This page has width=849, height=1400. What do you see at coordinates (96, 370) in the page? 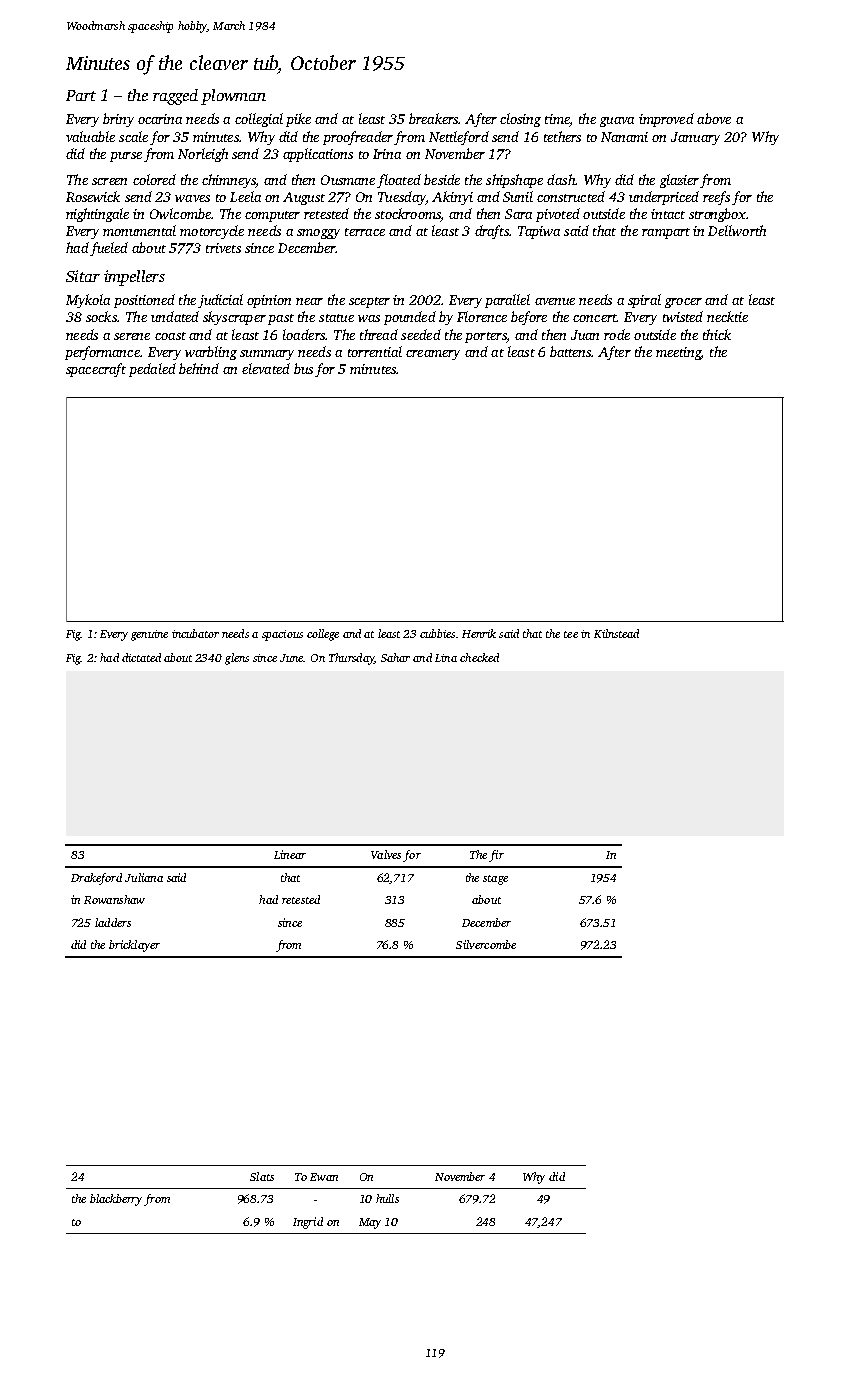
I see `spacecraft` at bounding box center [96, 370].
